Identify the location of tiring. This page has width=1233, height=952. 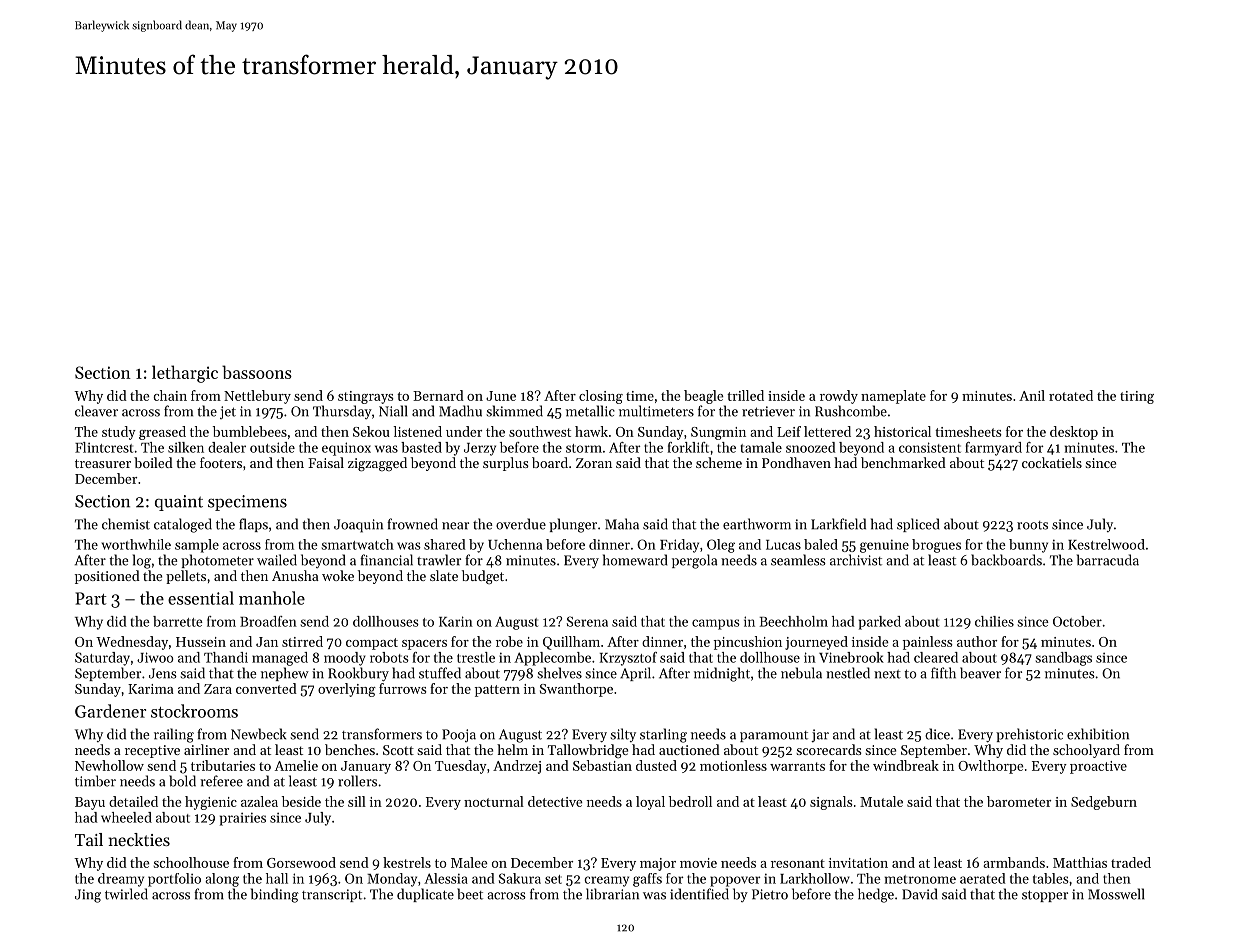
(1137, 397).
